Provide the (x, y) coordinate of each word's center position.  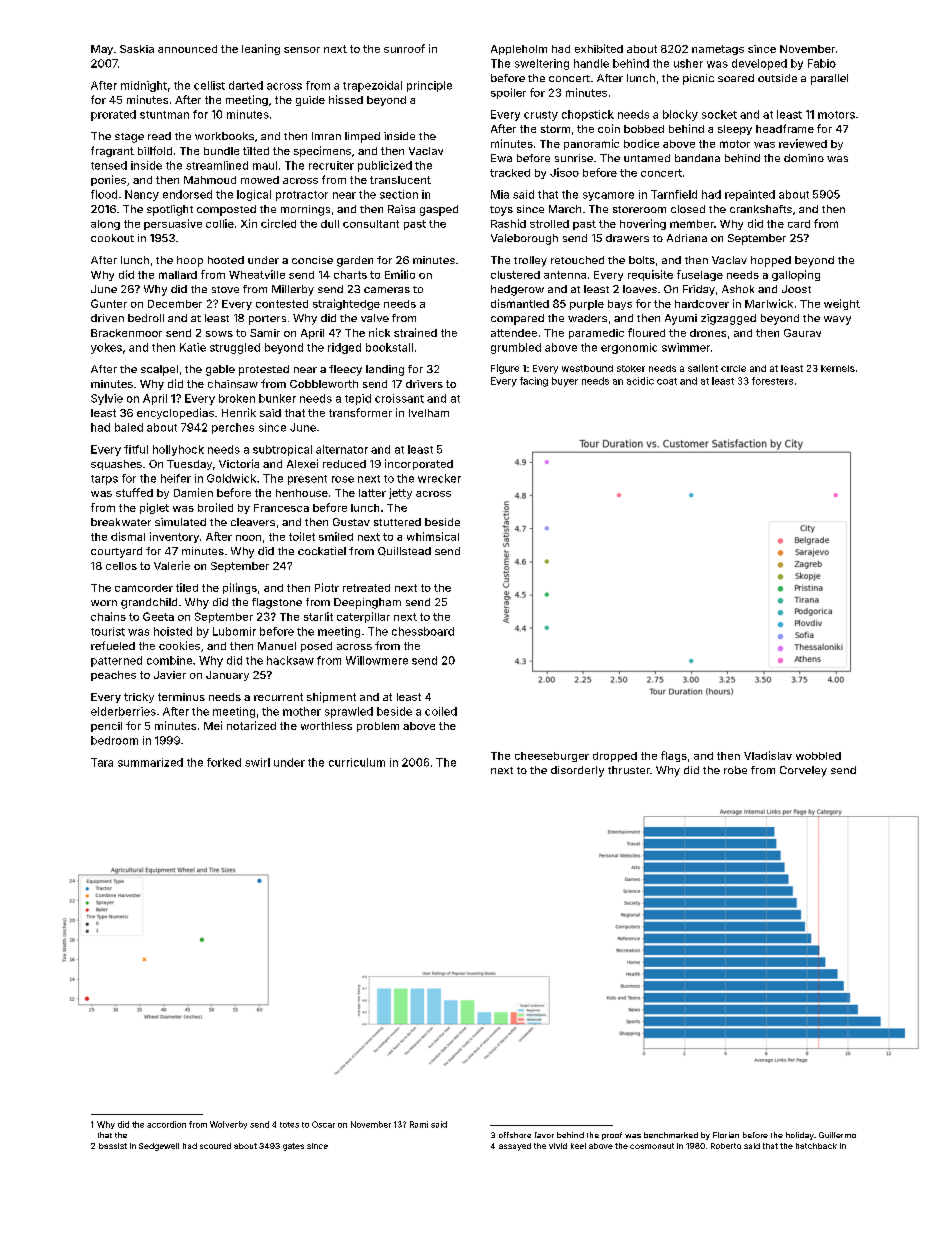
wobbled (818, 756)
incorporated (419, 464)
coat (667, 381)
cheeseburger (552, 757)
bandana (697, 158)
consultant (371, 224)
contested (282, 304)
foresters (772, 381)
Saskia (137, 49)
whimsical (433, 536)
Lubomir (234, 631)
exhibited (599, 48)
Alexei (302, 463)
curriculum (357, 762)
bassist (113, 1146)
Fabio (822, 63)
